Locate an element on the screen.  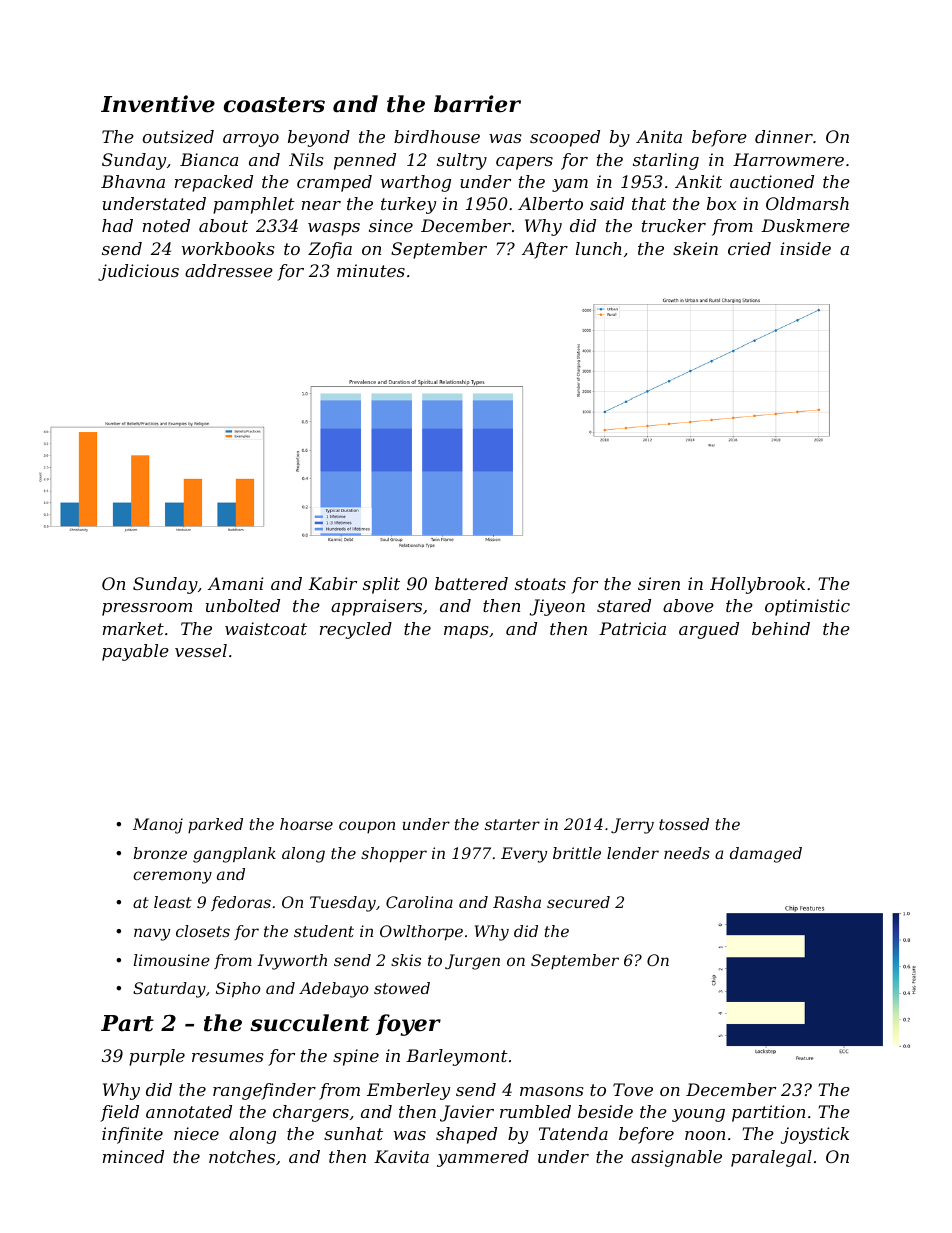
Tatenda is located at coordinates (573, 1133).
